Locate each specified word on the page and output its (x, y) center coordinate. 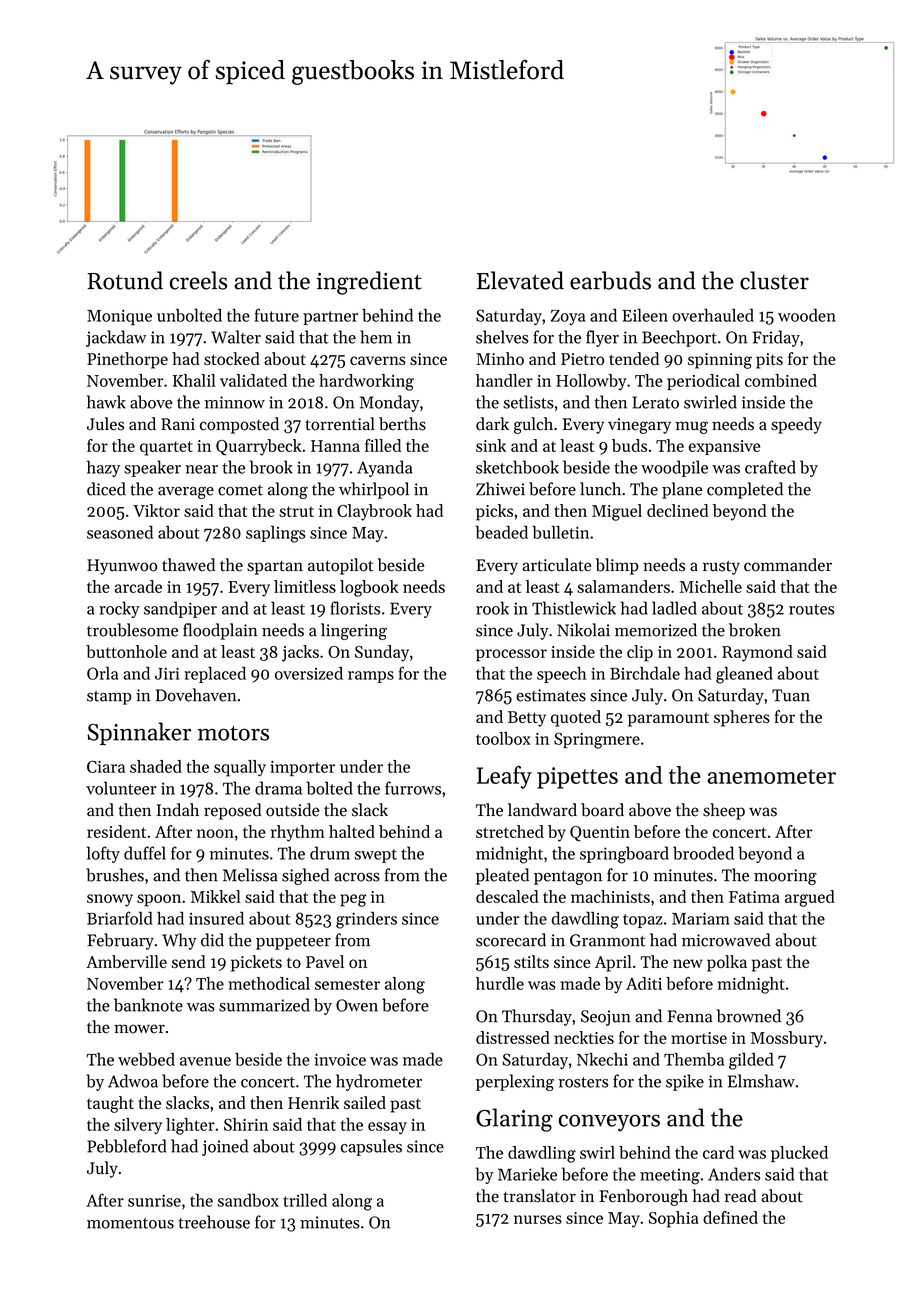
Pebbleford (127, 1146)
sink (491, 445)
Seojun (606, 1018)
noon (215, 833)
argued (810, 898)
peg (353, 900)
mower (139, 1029)
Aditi (644, 983)
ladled (674, 608)
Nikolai (583, 630)
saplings (275, 534)
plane (682, 490)
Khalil (194, 380)
